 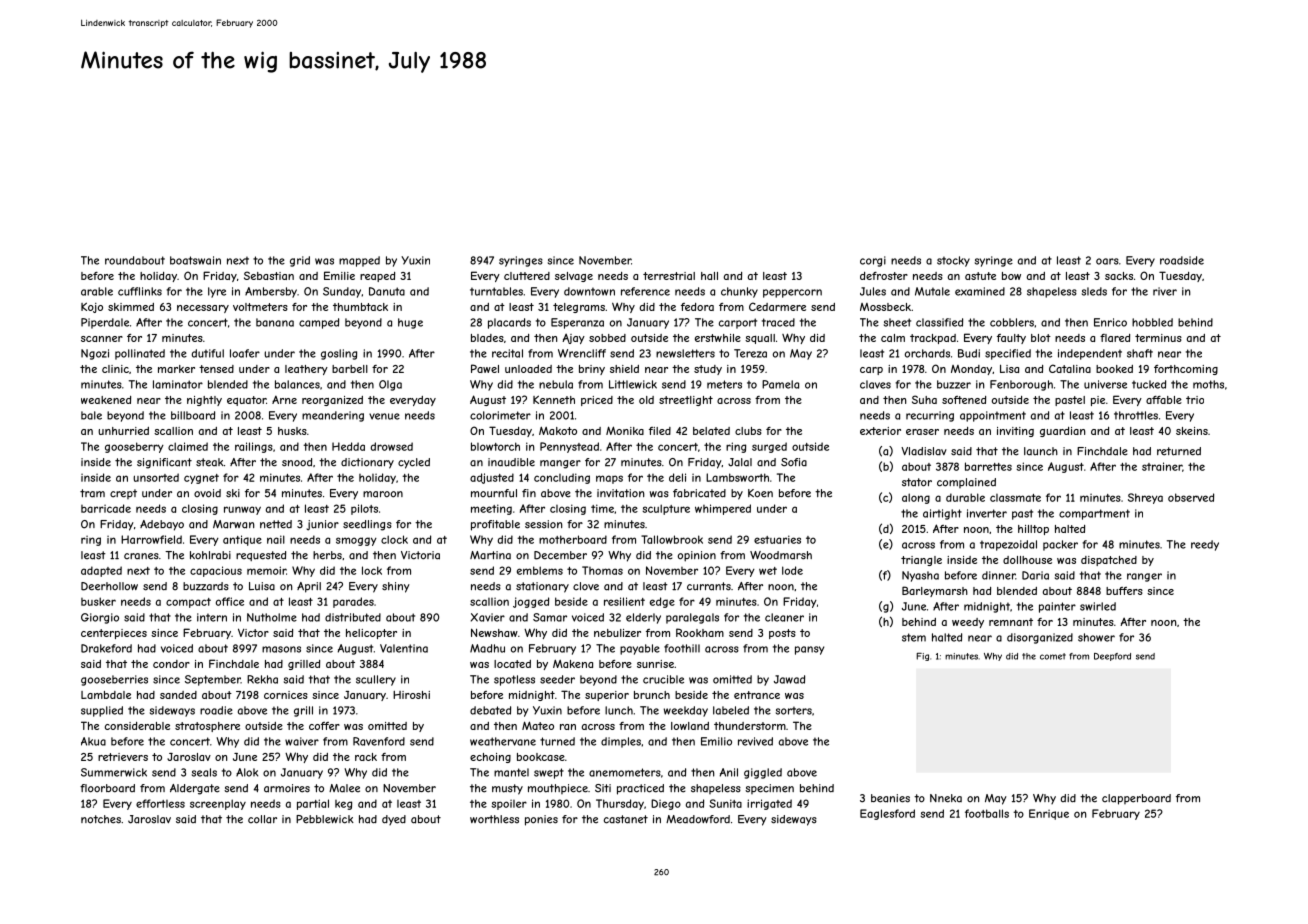 I want to click on colorimeter, so click(x=500, y=415).
